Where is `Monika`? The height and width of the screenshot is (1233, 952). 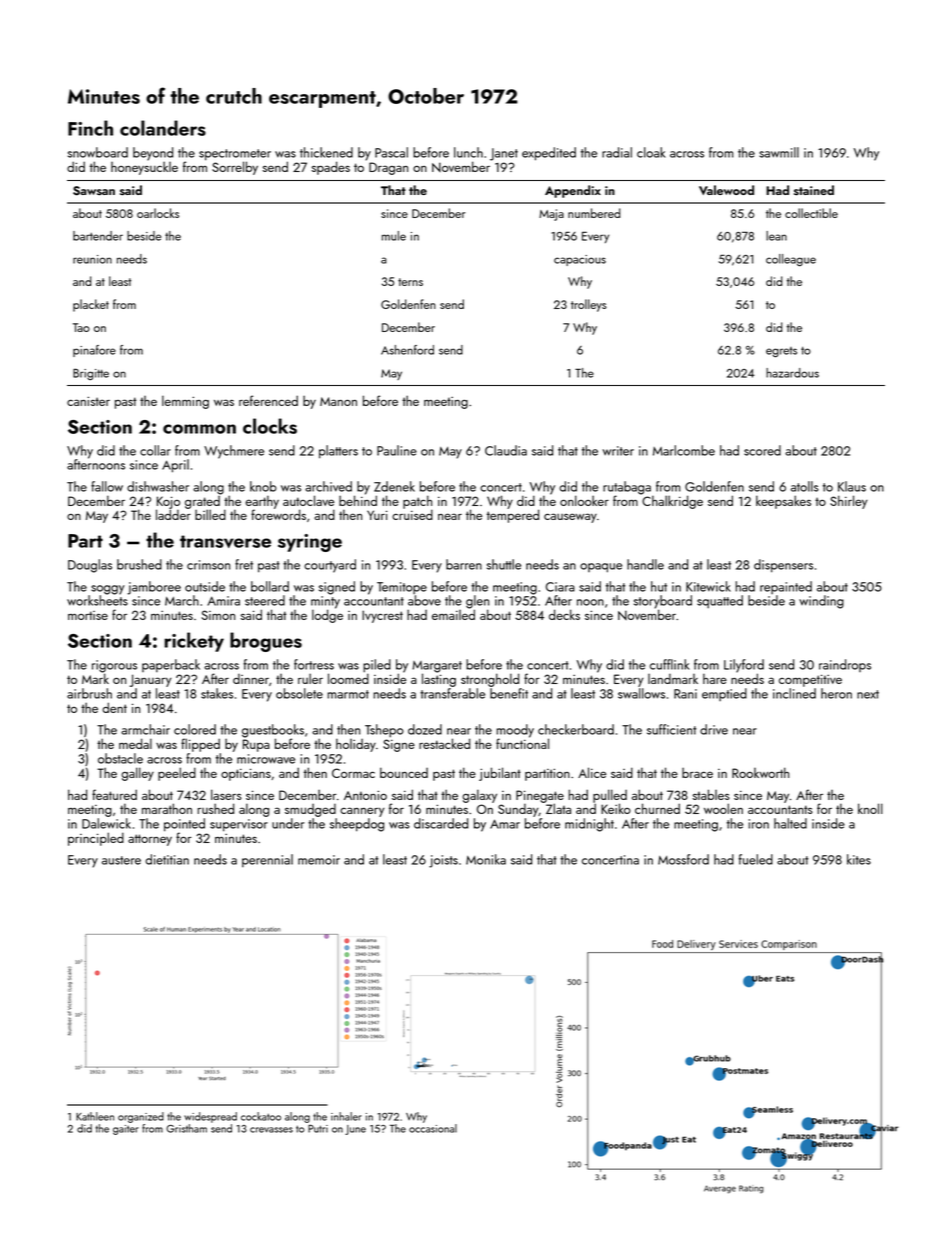
Monika is located at coordinates (486, 859).
